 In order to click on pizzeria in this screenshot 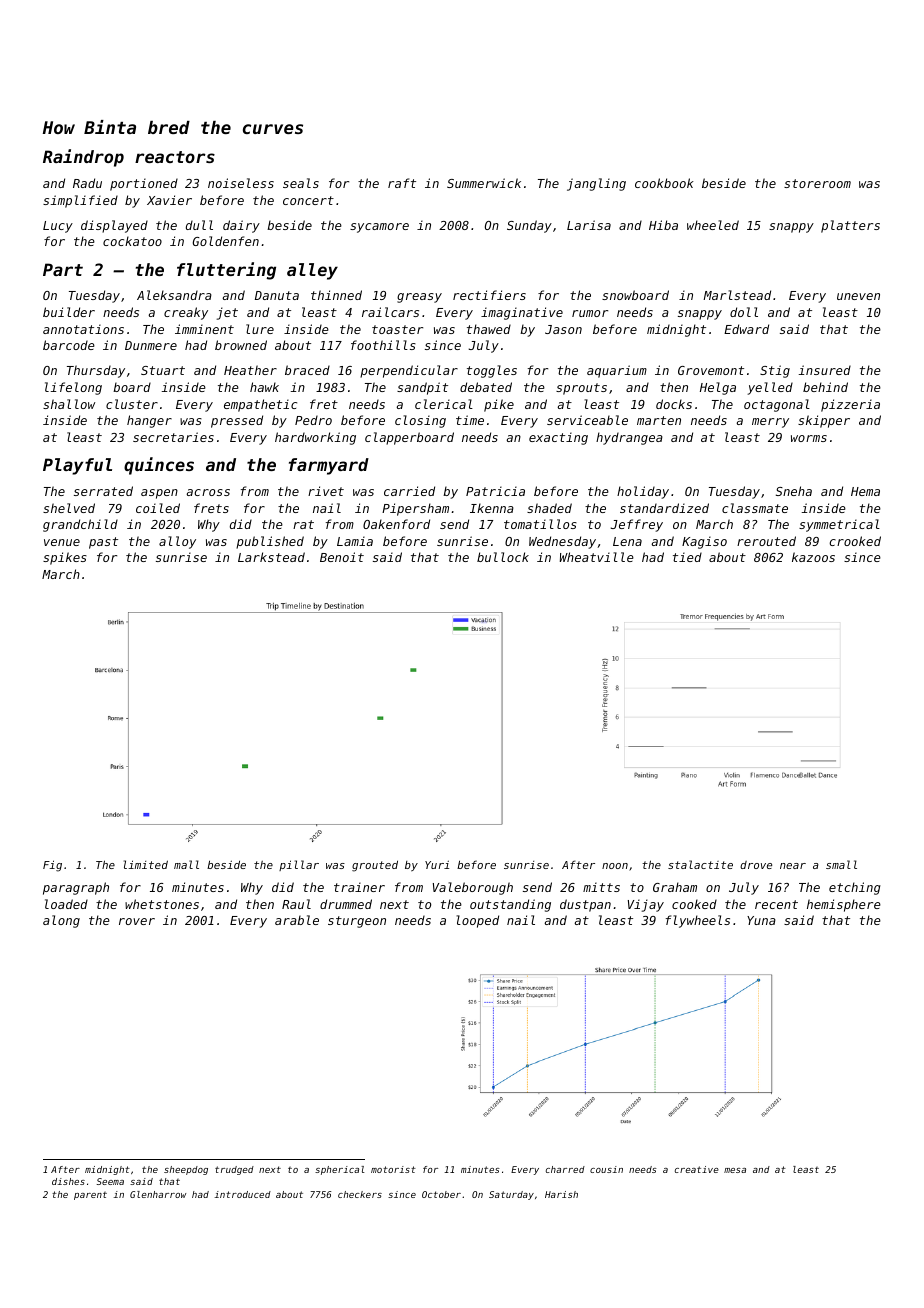, I will do `click(850, 405)`.
